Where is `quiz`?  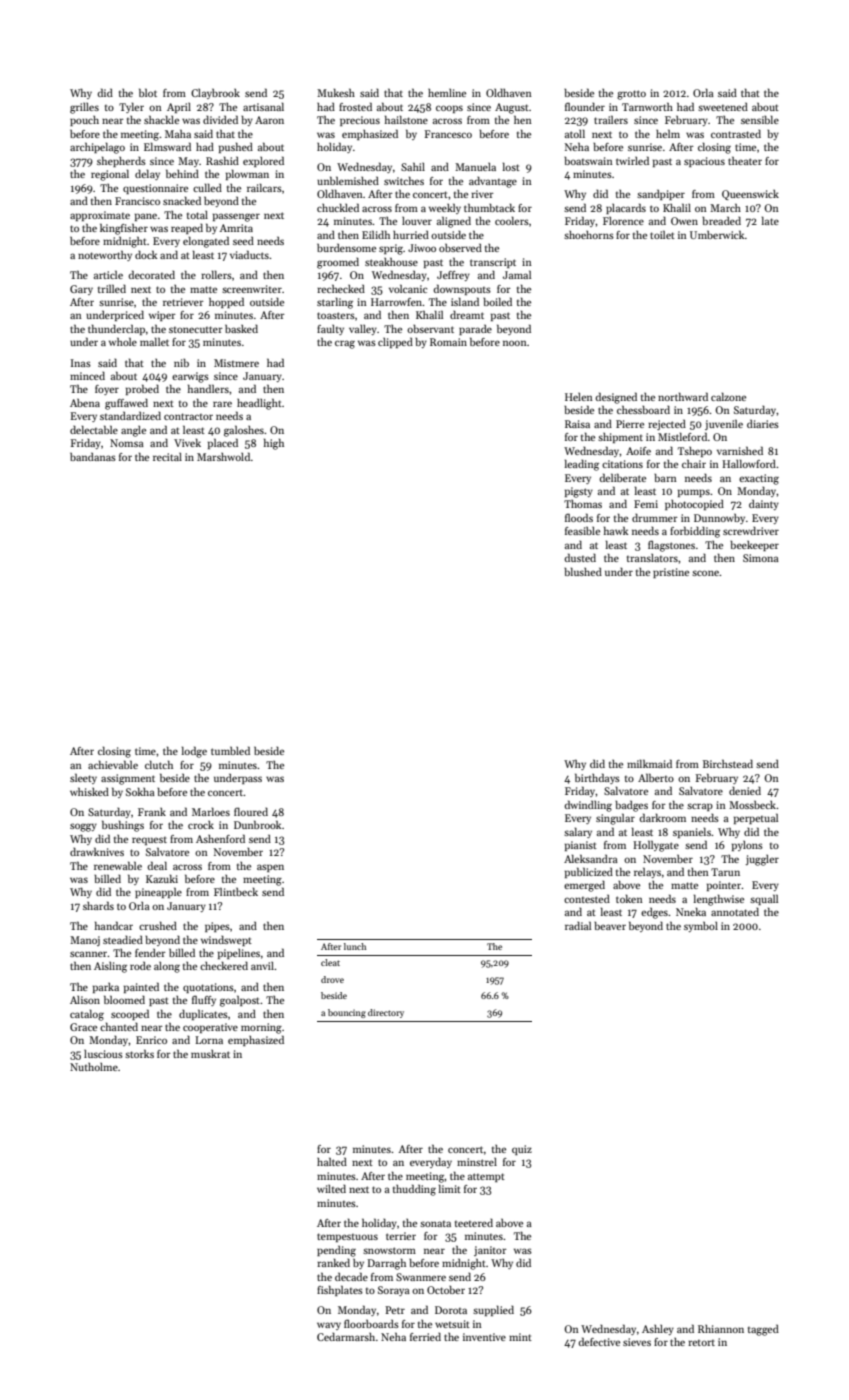
quiz is located at coordinates (522, 1150).
